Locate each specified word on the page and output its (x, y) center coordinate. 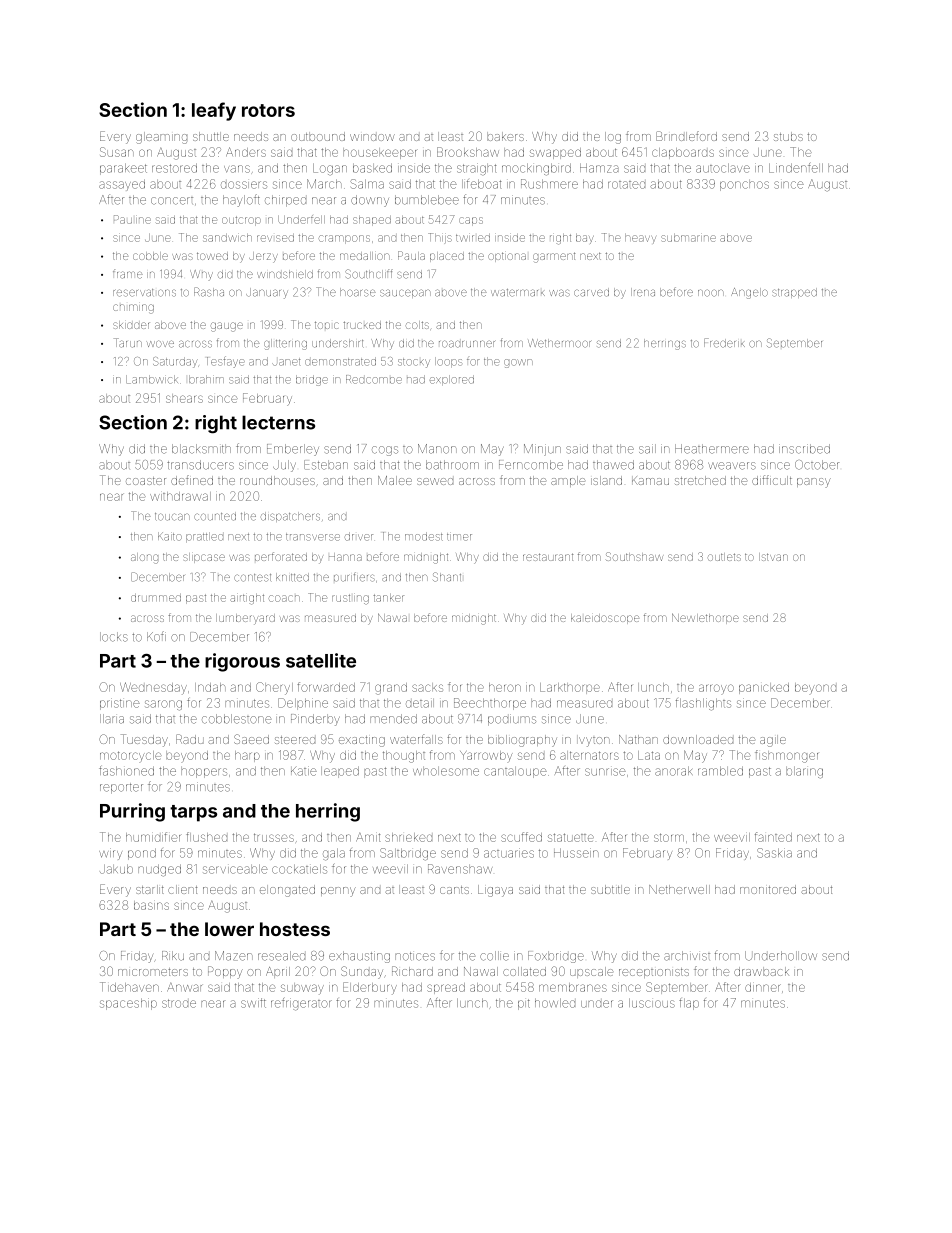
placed (447, 257)
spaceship (128, 1004)
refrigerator (301, 1004)
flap (689, 1004)
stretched (700, 480)
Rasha (209, 292)
